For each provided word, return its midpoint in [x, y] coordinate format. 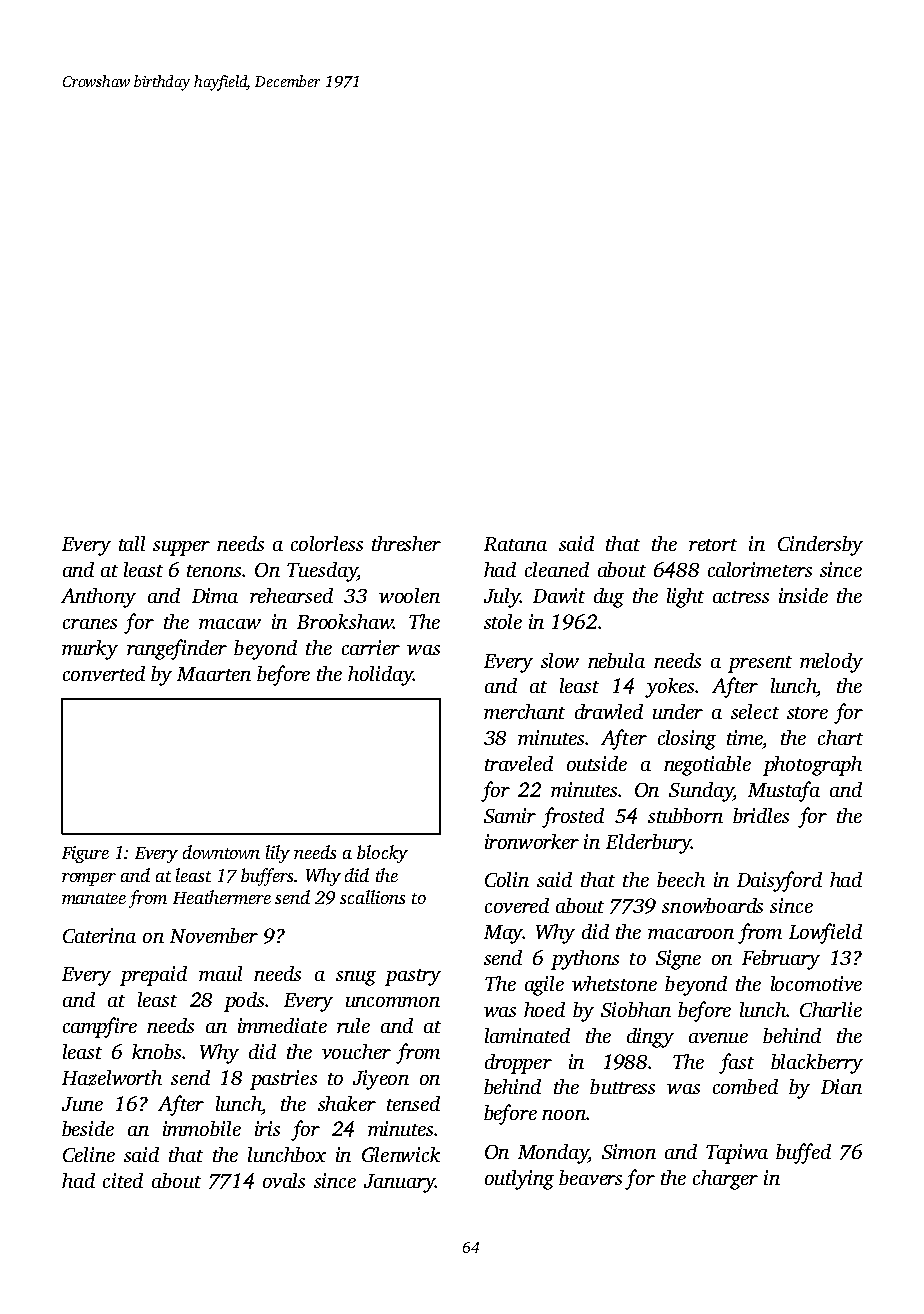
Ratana [515, 544]
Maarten [214, 674]
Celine [89, 1154]
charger [725, 1180]
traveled [519, 763]
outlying [519, 1180]
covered [517, 905]
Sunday [701, 792]
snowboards [712, 905]
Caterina [99, 935]
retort [713, 545]
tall [132, 543]
